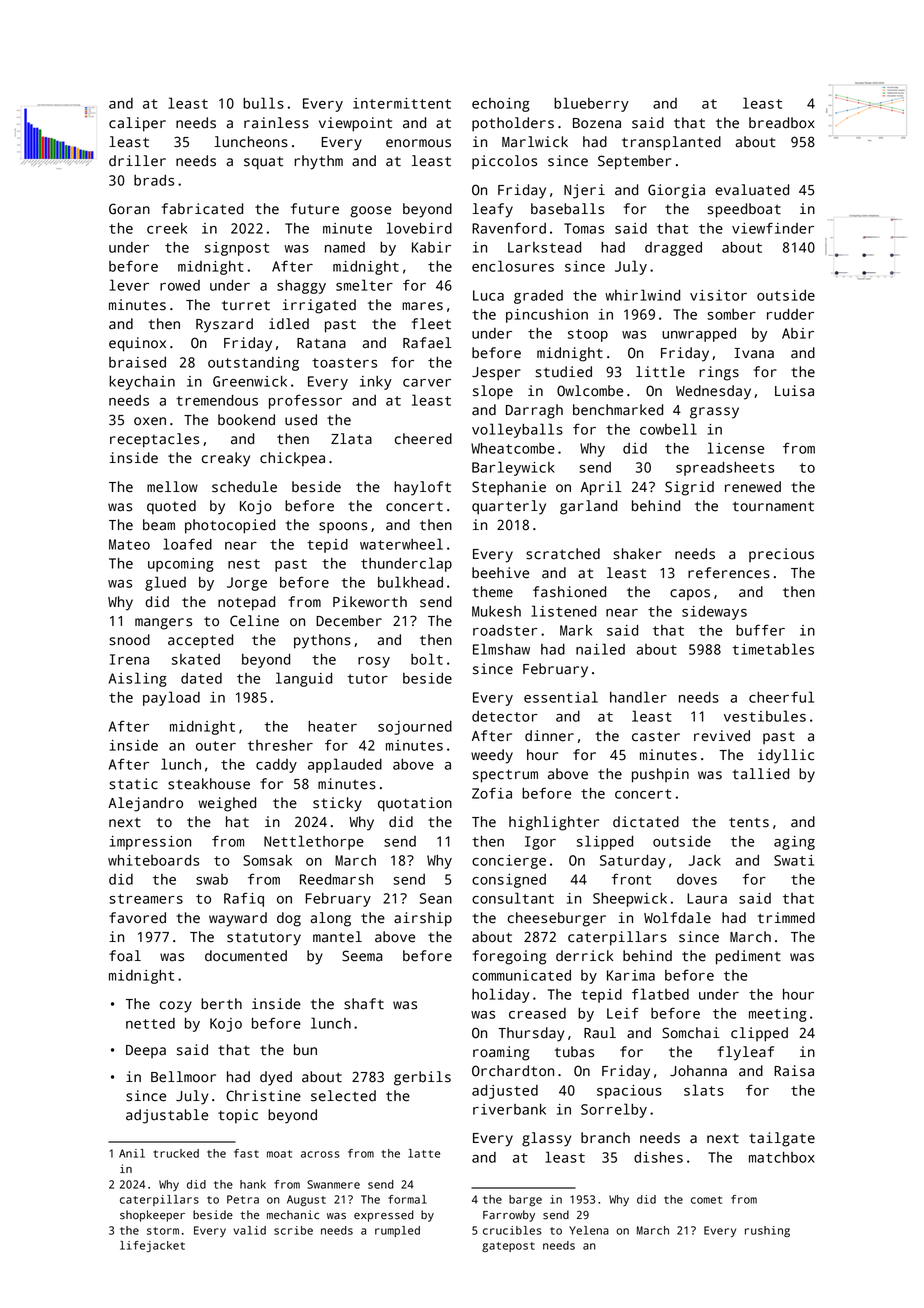 Image resolution: width=924 pixels, height=1308 pixels. What do you see at coordinates (243, 1199) in the document?
I see `Petra` at bounding box center [243, 1199].
